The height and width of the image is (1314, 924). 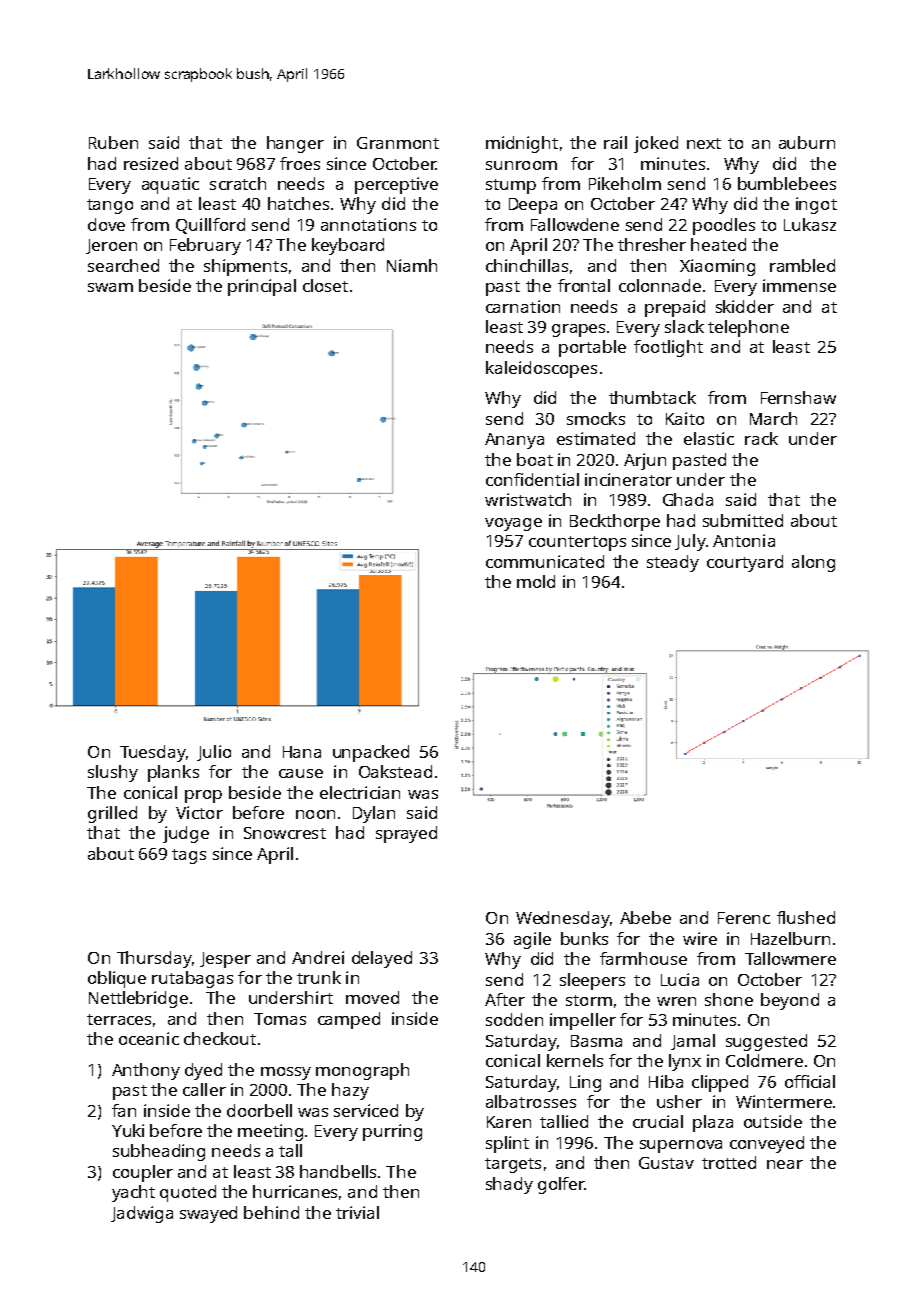 I want to click on Julio, so click(x=214, y=753).
